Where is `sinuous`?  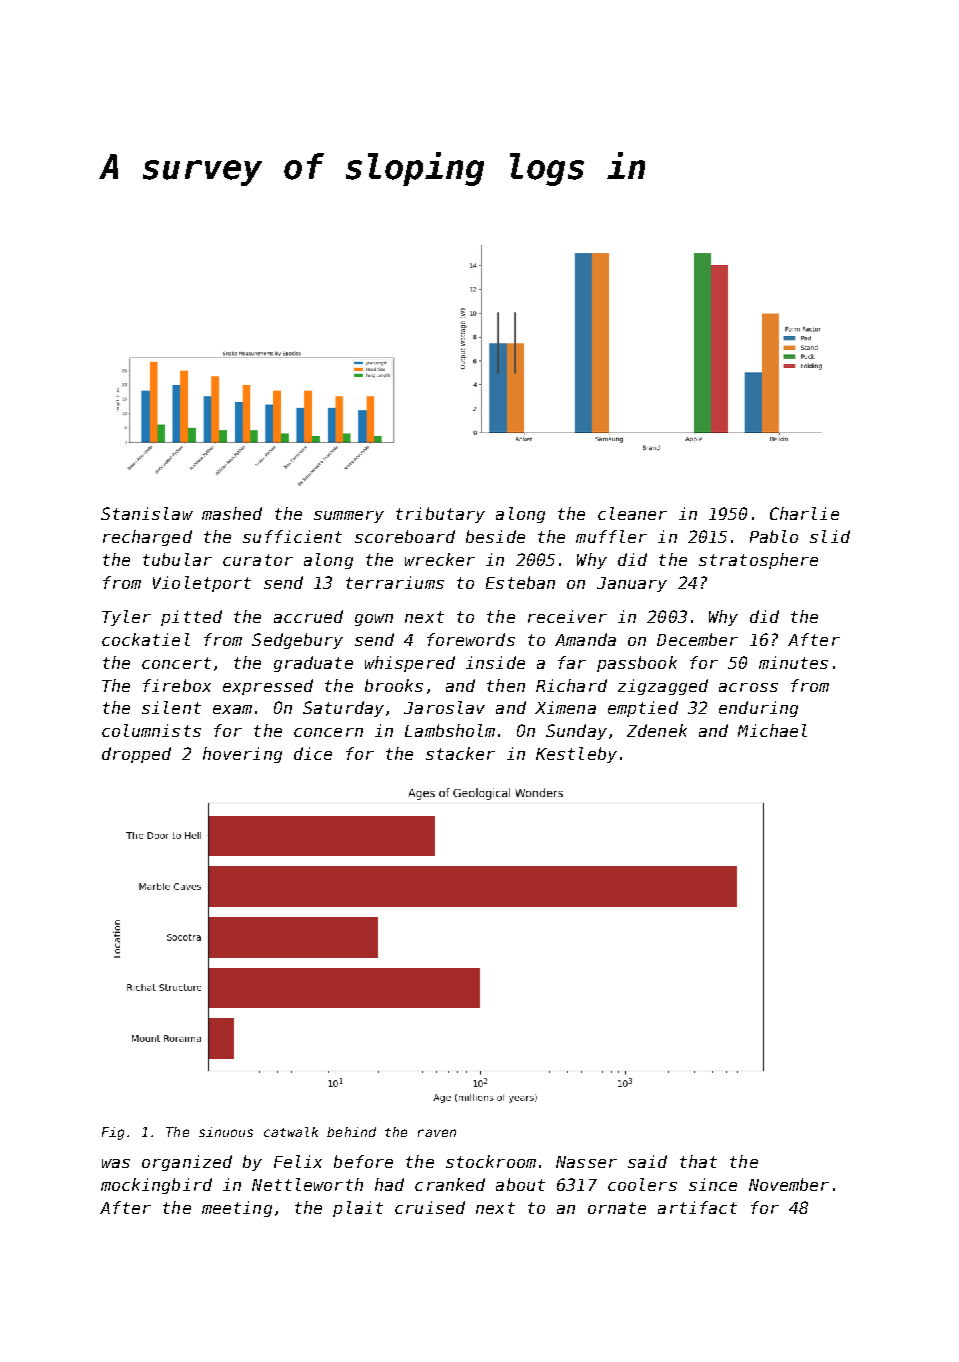
sinuous is located at coordinates (226, 1132).
